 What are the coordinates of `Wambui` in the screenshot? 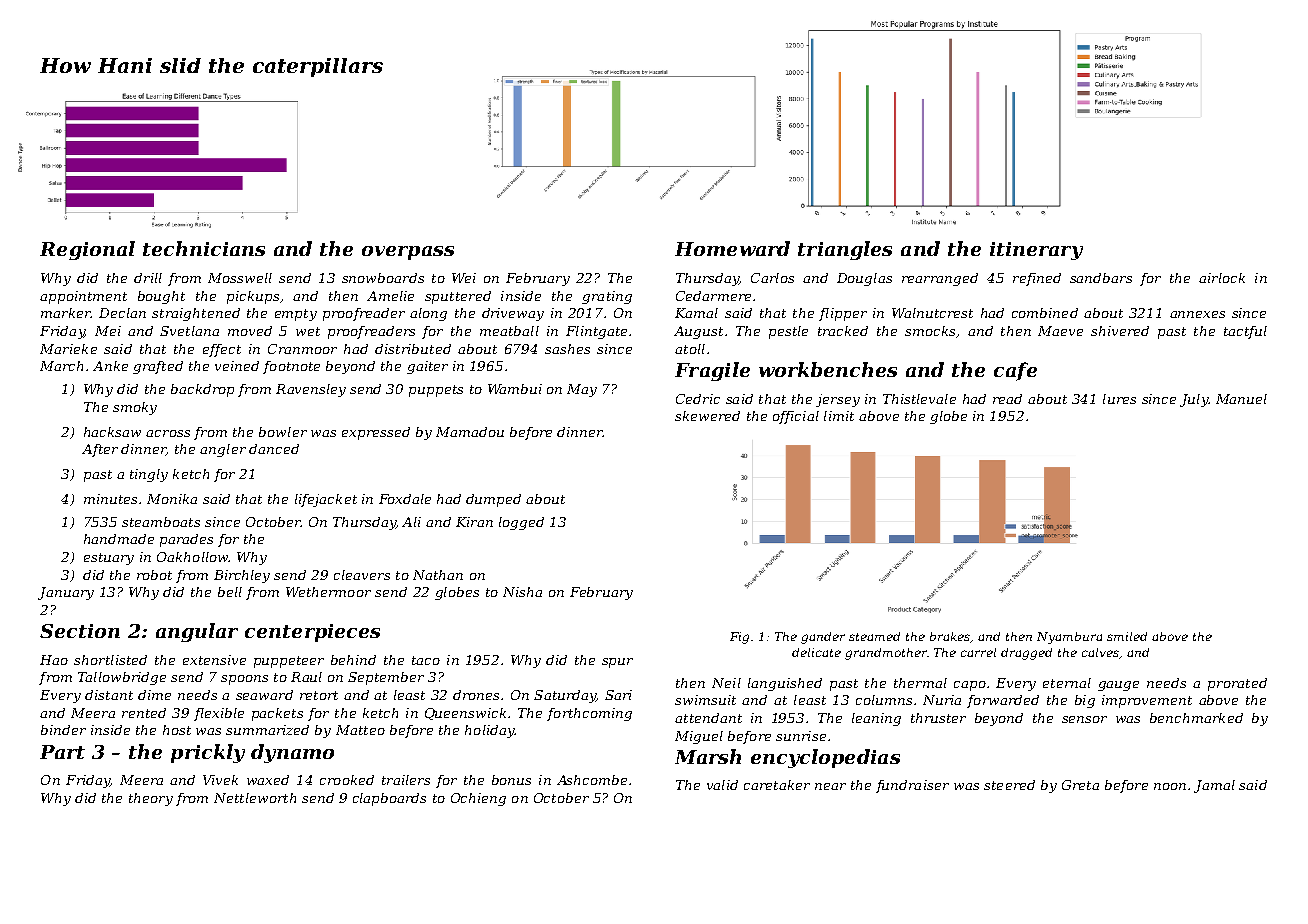 It's located at (515, 389).
